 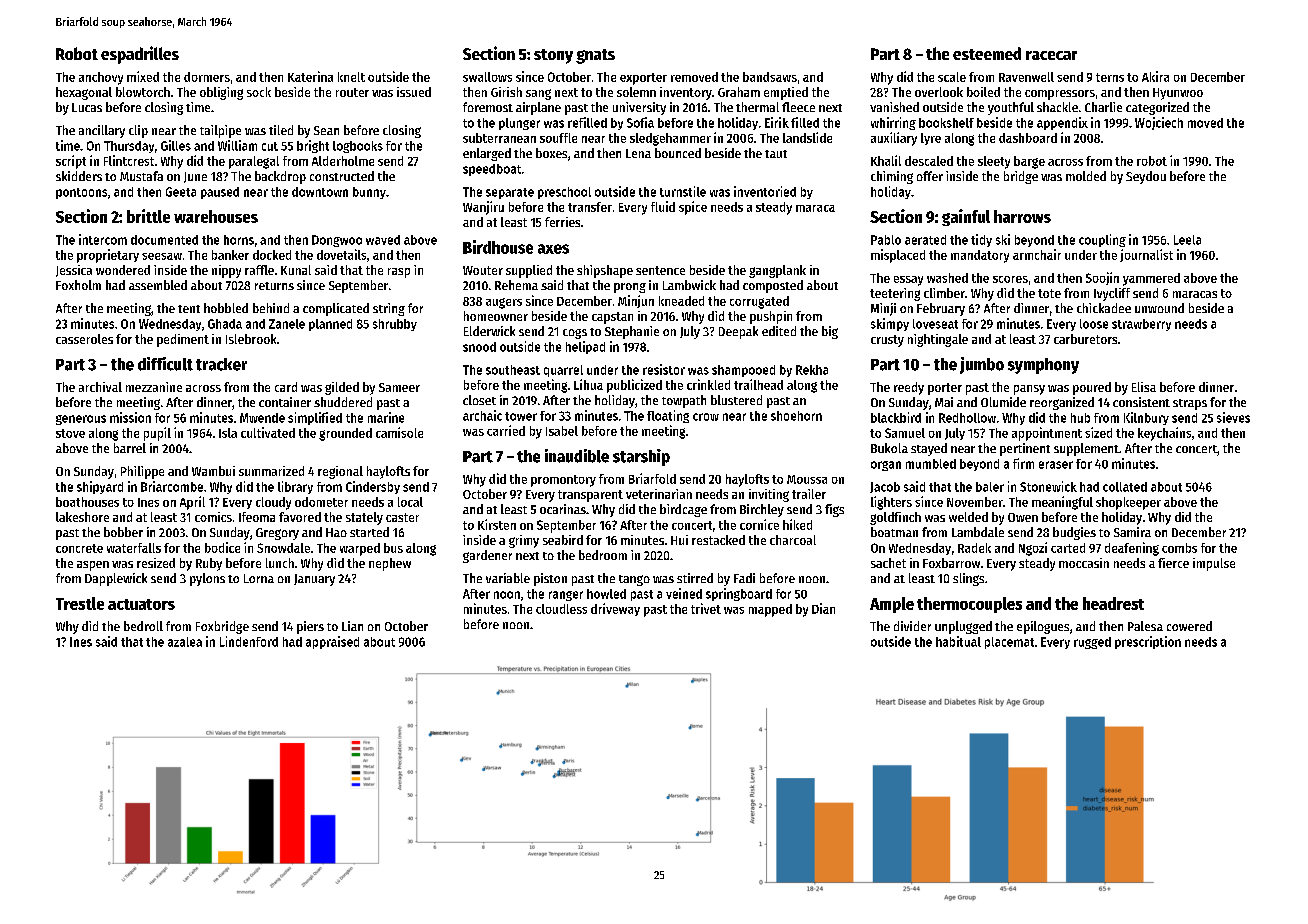 What do you see at coordinates (1178, 94) in the image?
I see `Hyunwoo` at bounding box center [1178, 94].
